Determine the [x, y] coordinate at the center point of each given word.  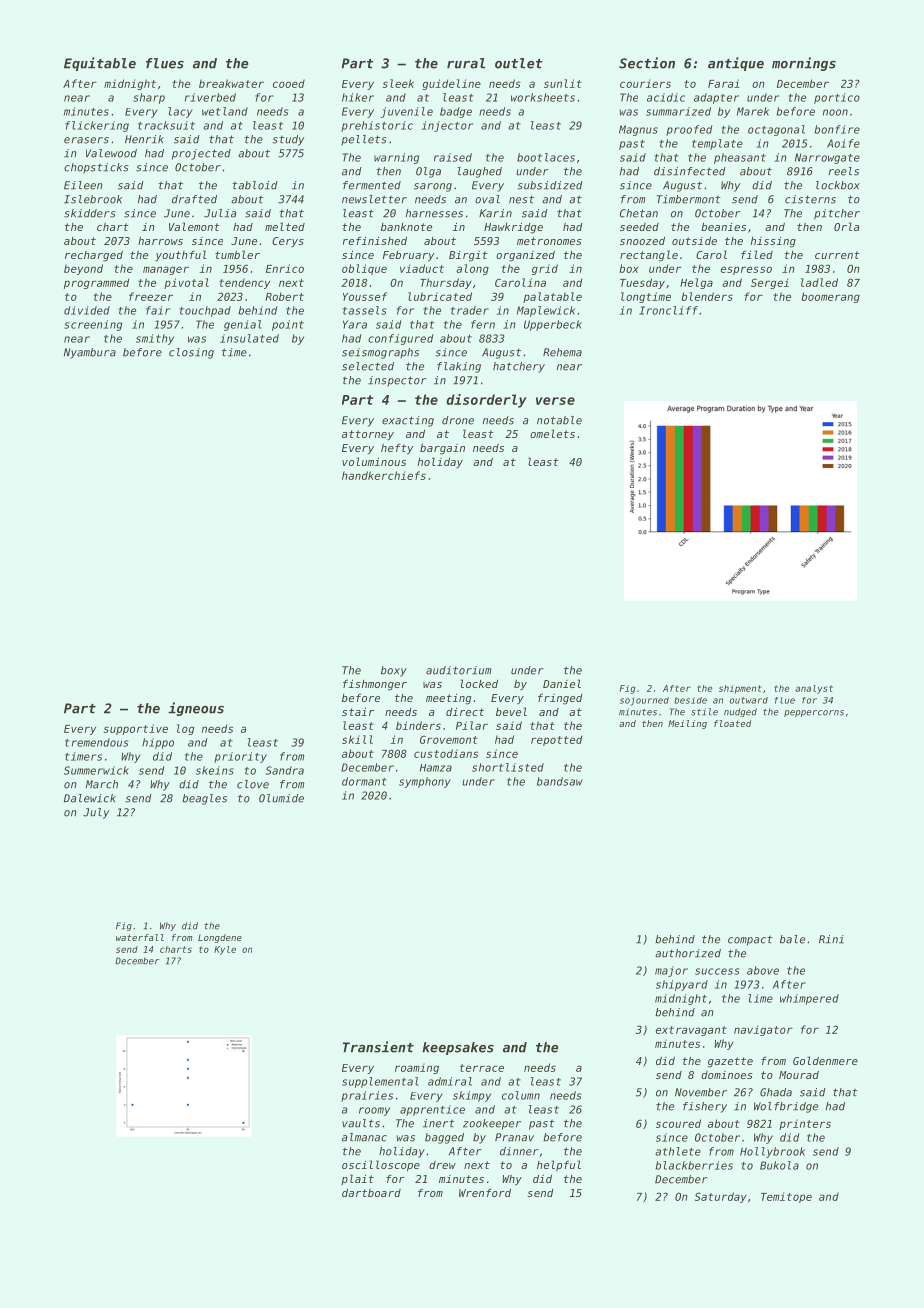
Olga [428, 172]
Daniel [562, 683]
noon [835, 112]
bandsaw [560, 781]
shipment [740, 689]
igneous [196, 709]
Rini [831, 939]
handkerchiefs [384, 475]
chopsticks [96, 168]
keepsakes [458, 1048]
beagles [204, 799]
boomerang [830, 297]
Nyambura [90, 353]
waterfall [140, 937]
